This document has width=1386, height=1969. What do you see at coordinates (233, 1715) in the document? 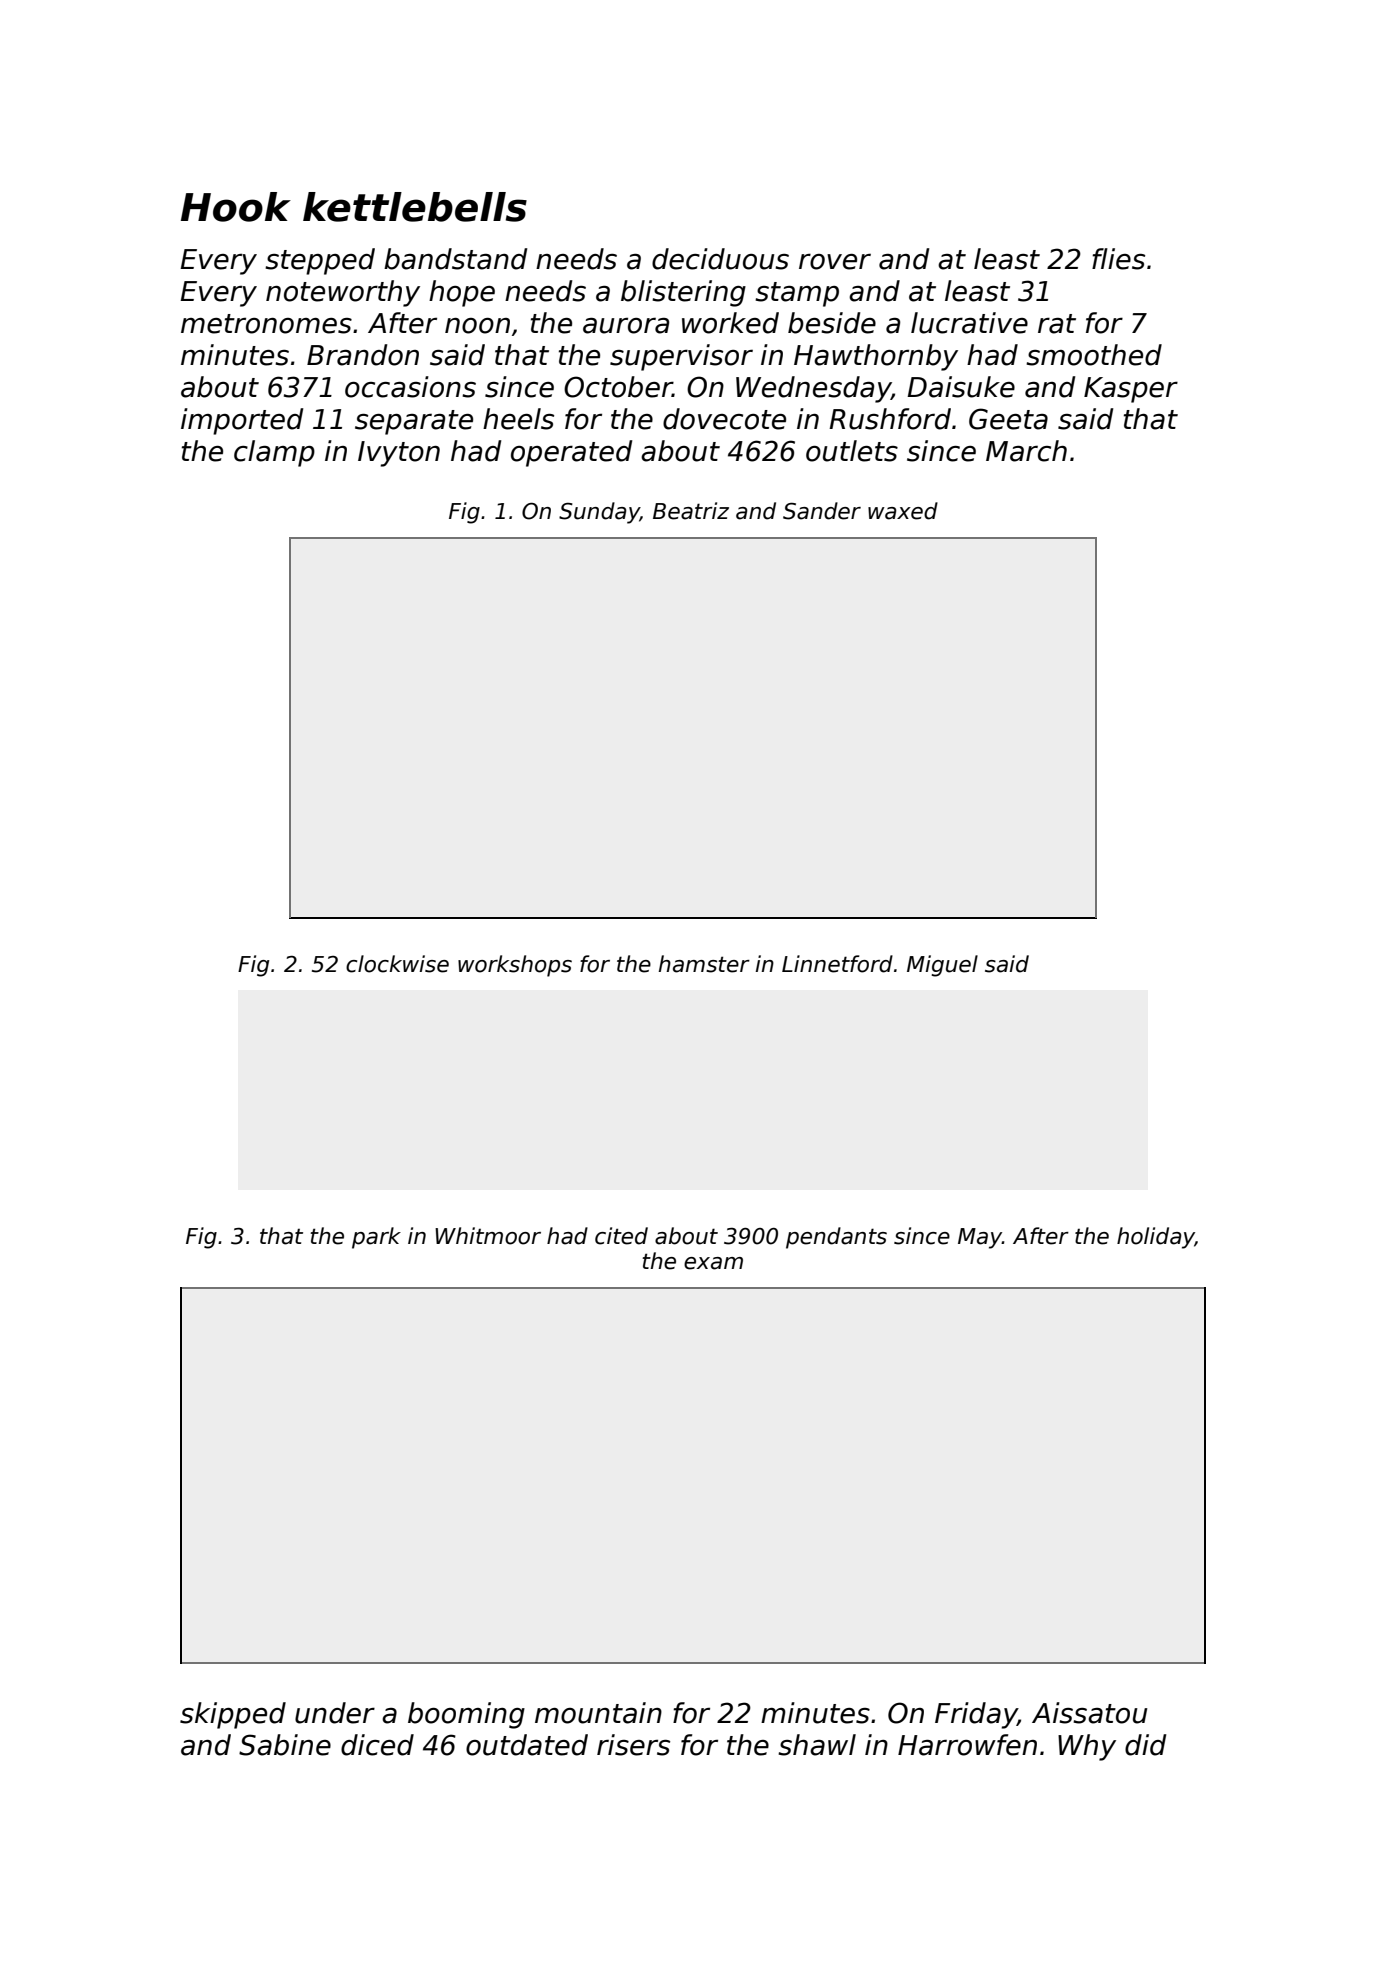
I see `skipped` at bounding box center [233, 1715].
